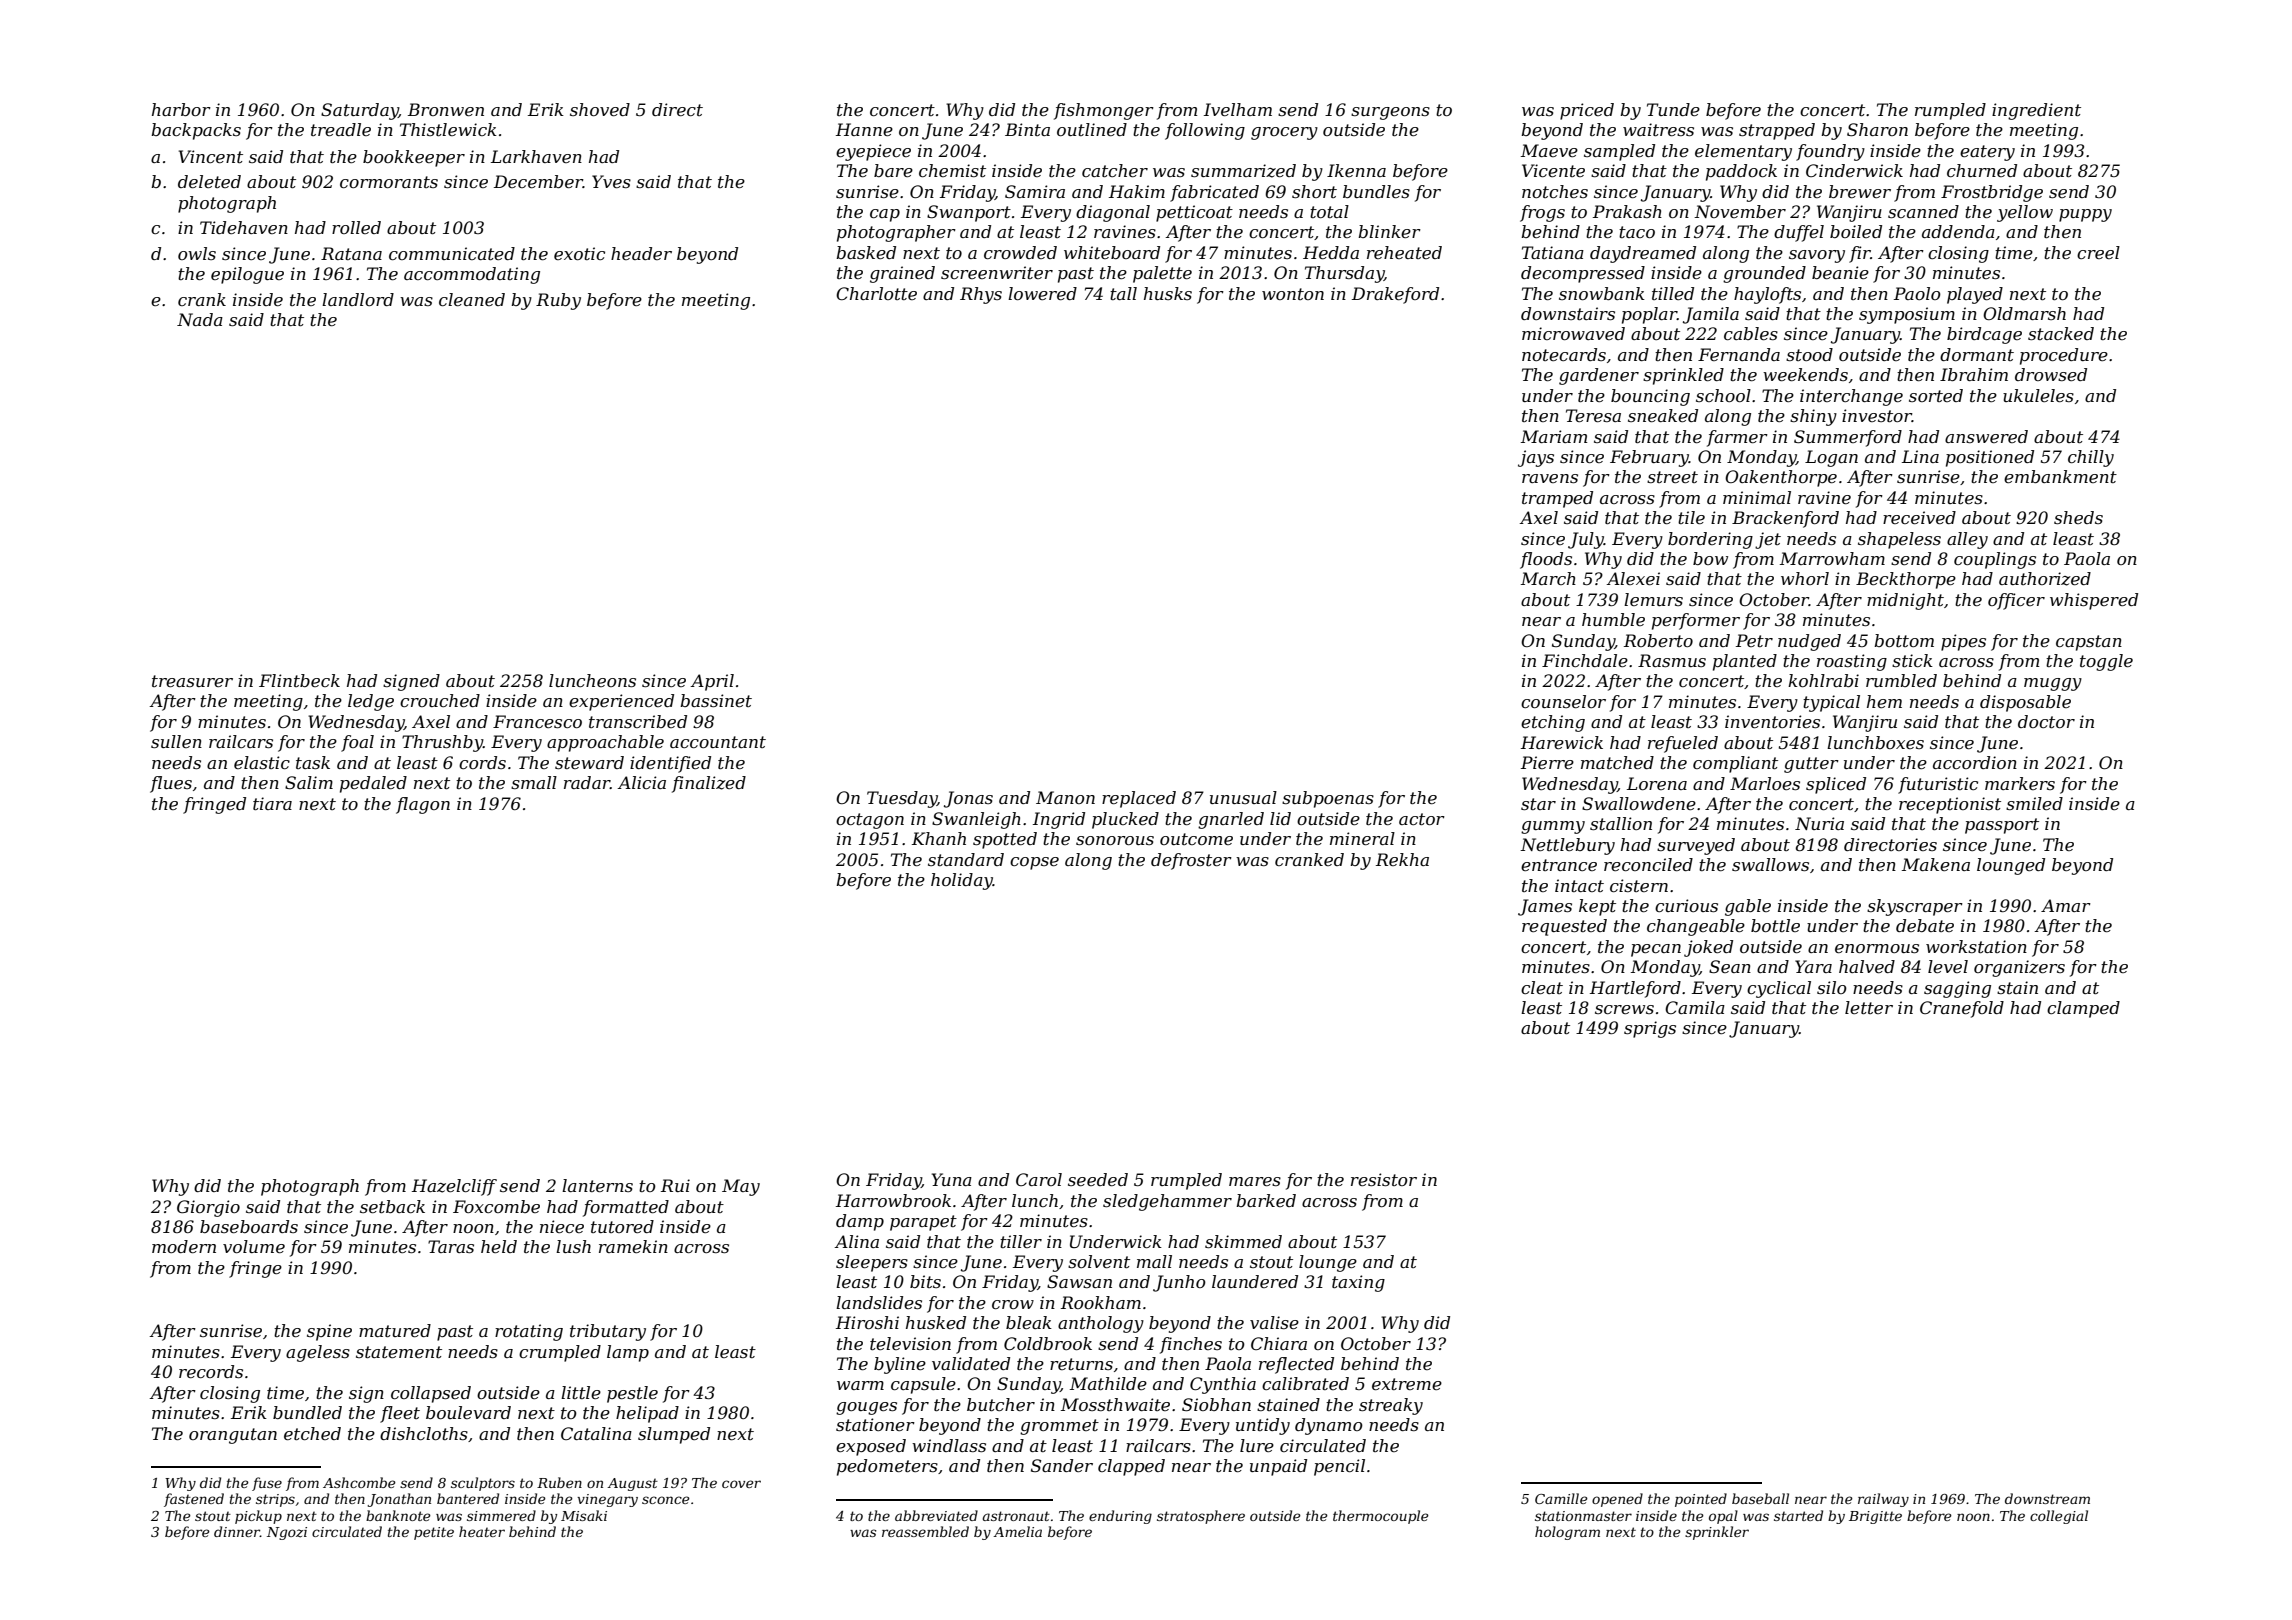 The height and width of the document is (1620, 2292). I want to click on sprigs, so click(1650, 1029).
